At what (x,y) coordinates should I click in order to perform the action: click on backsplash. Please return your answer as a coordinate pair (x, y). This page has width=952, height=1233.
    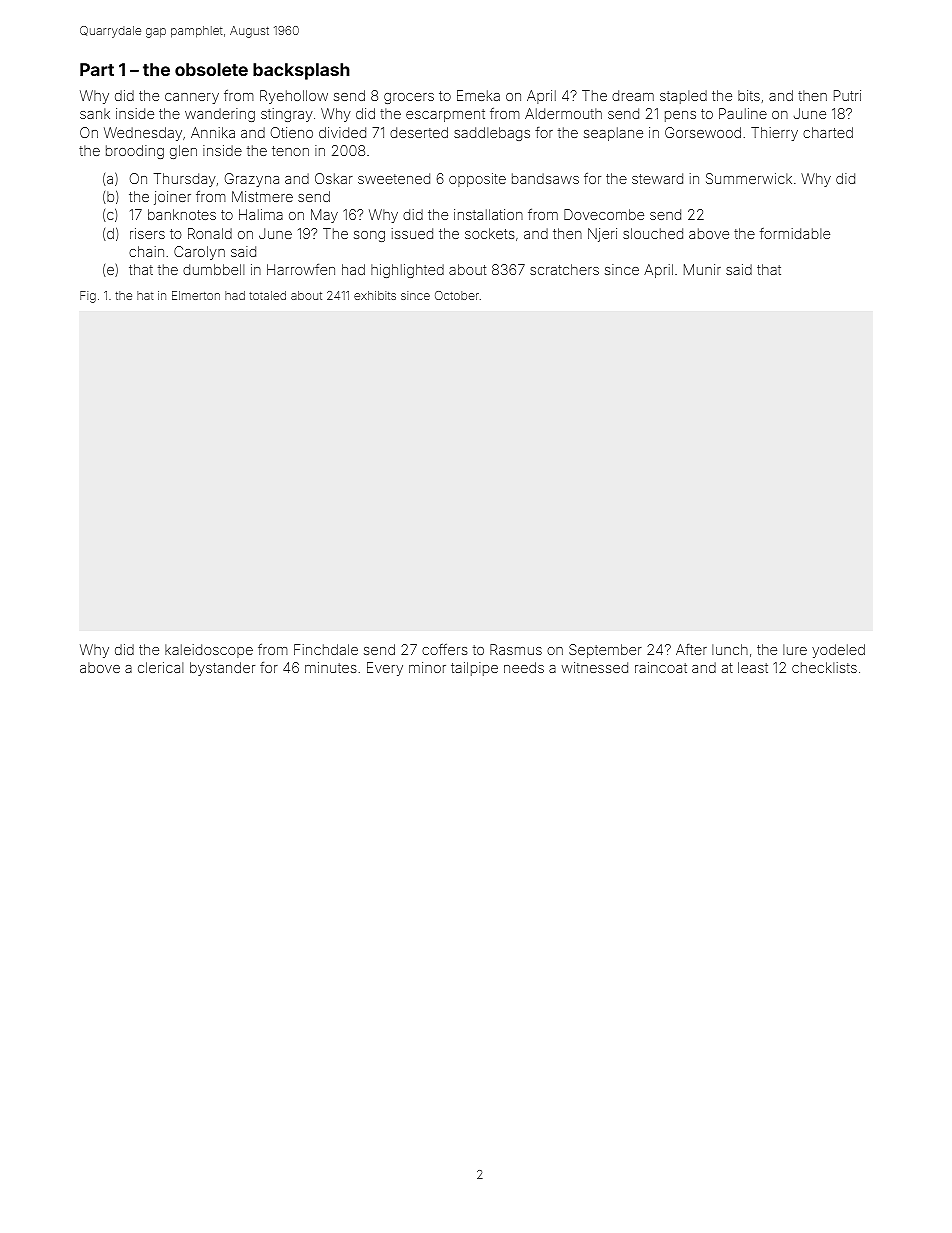
    Looking at the image, I should click on (301, 71).
